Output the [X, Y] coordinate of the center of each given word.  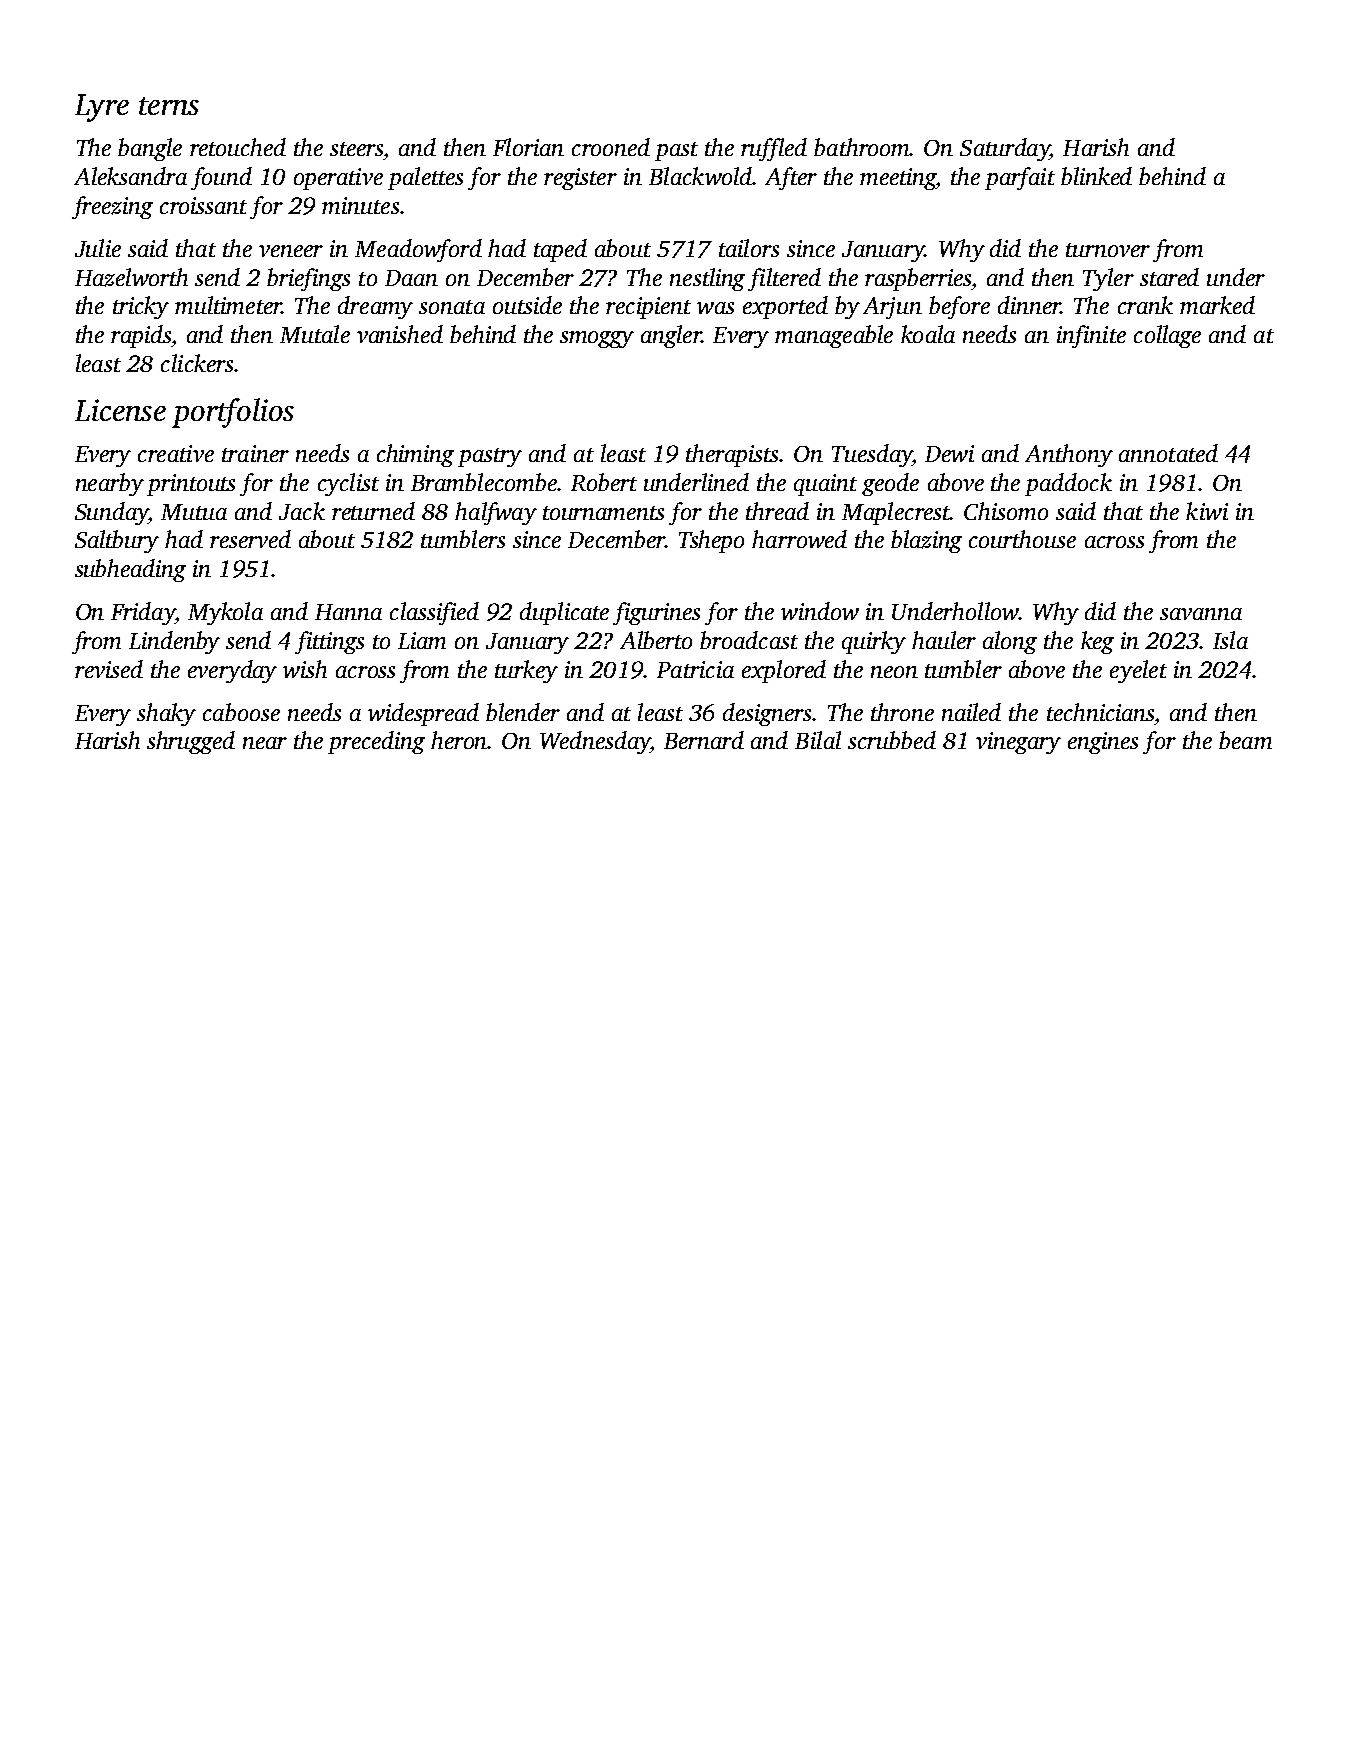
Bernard [704, 740]
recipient [648, 308]
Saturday [1005, 149]
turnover [1108, 250]
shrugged [191, 742]
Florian [528, 147]
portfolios [233, 413]
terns [169, 106]
